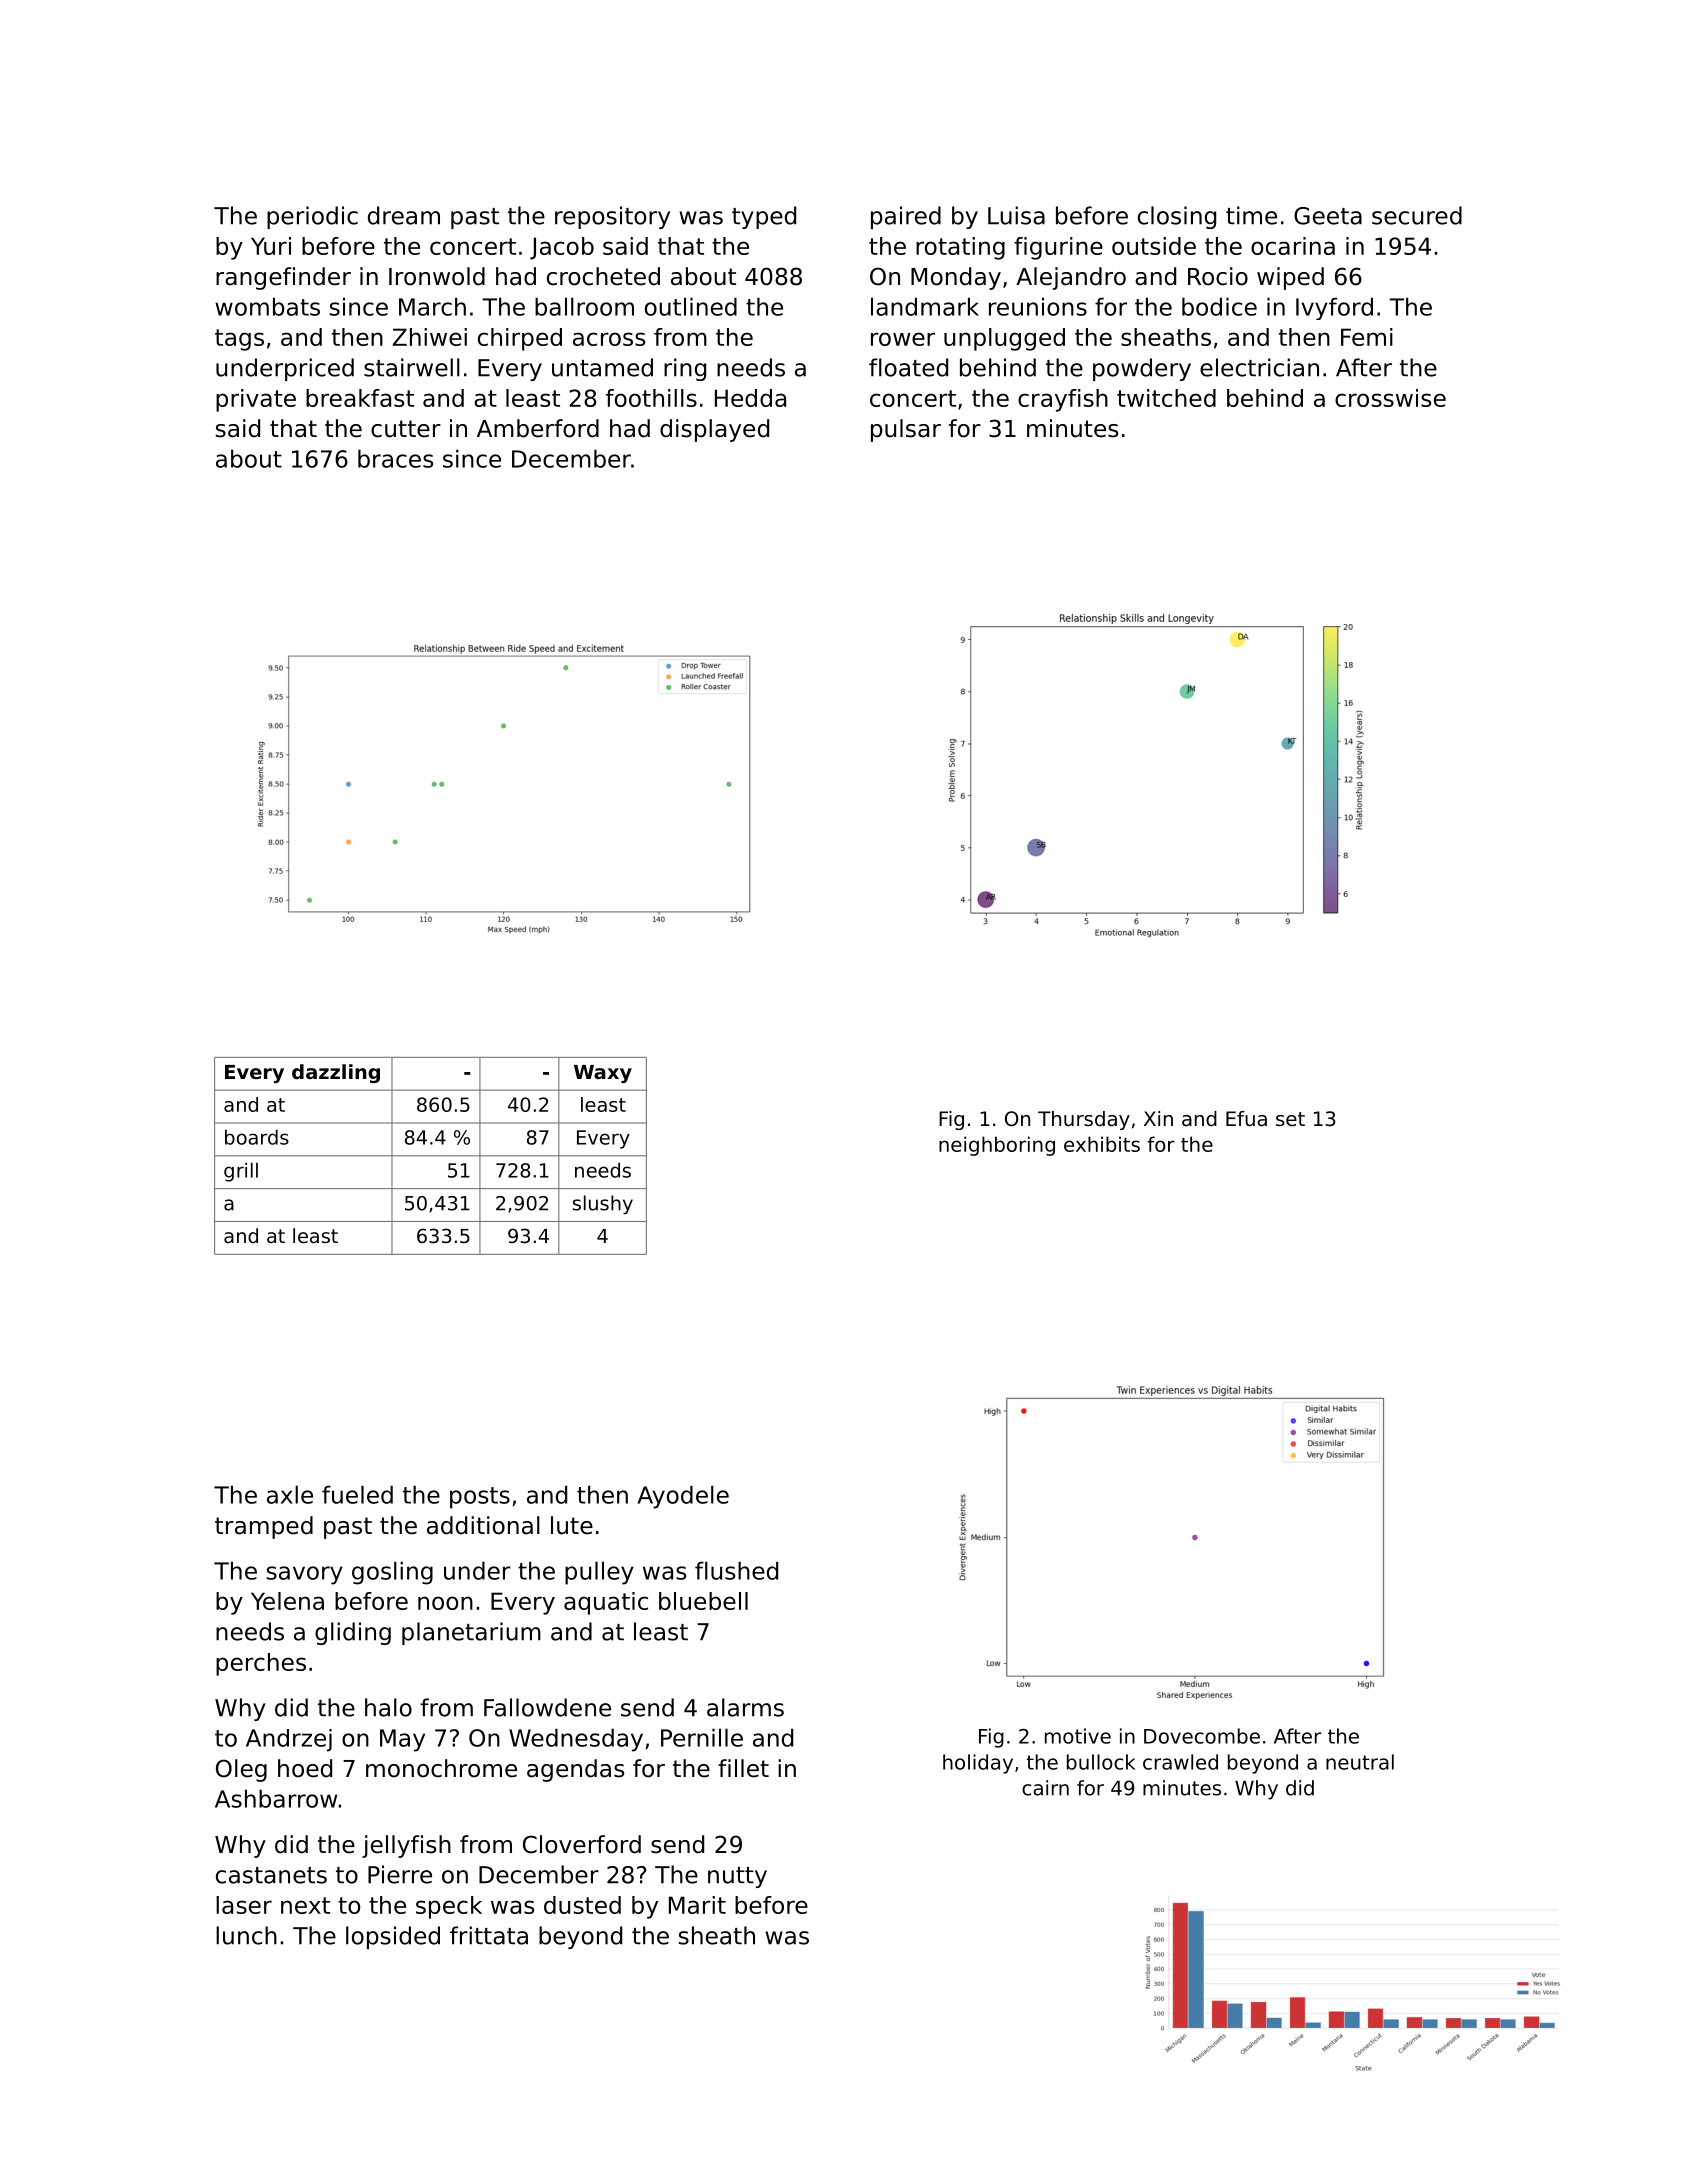 The height and width of the document is (2178, 1683). What do you see at coordinates (750, 398) in the document?
I see `Hedda` at bounding box center [750, 398].
